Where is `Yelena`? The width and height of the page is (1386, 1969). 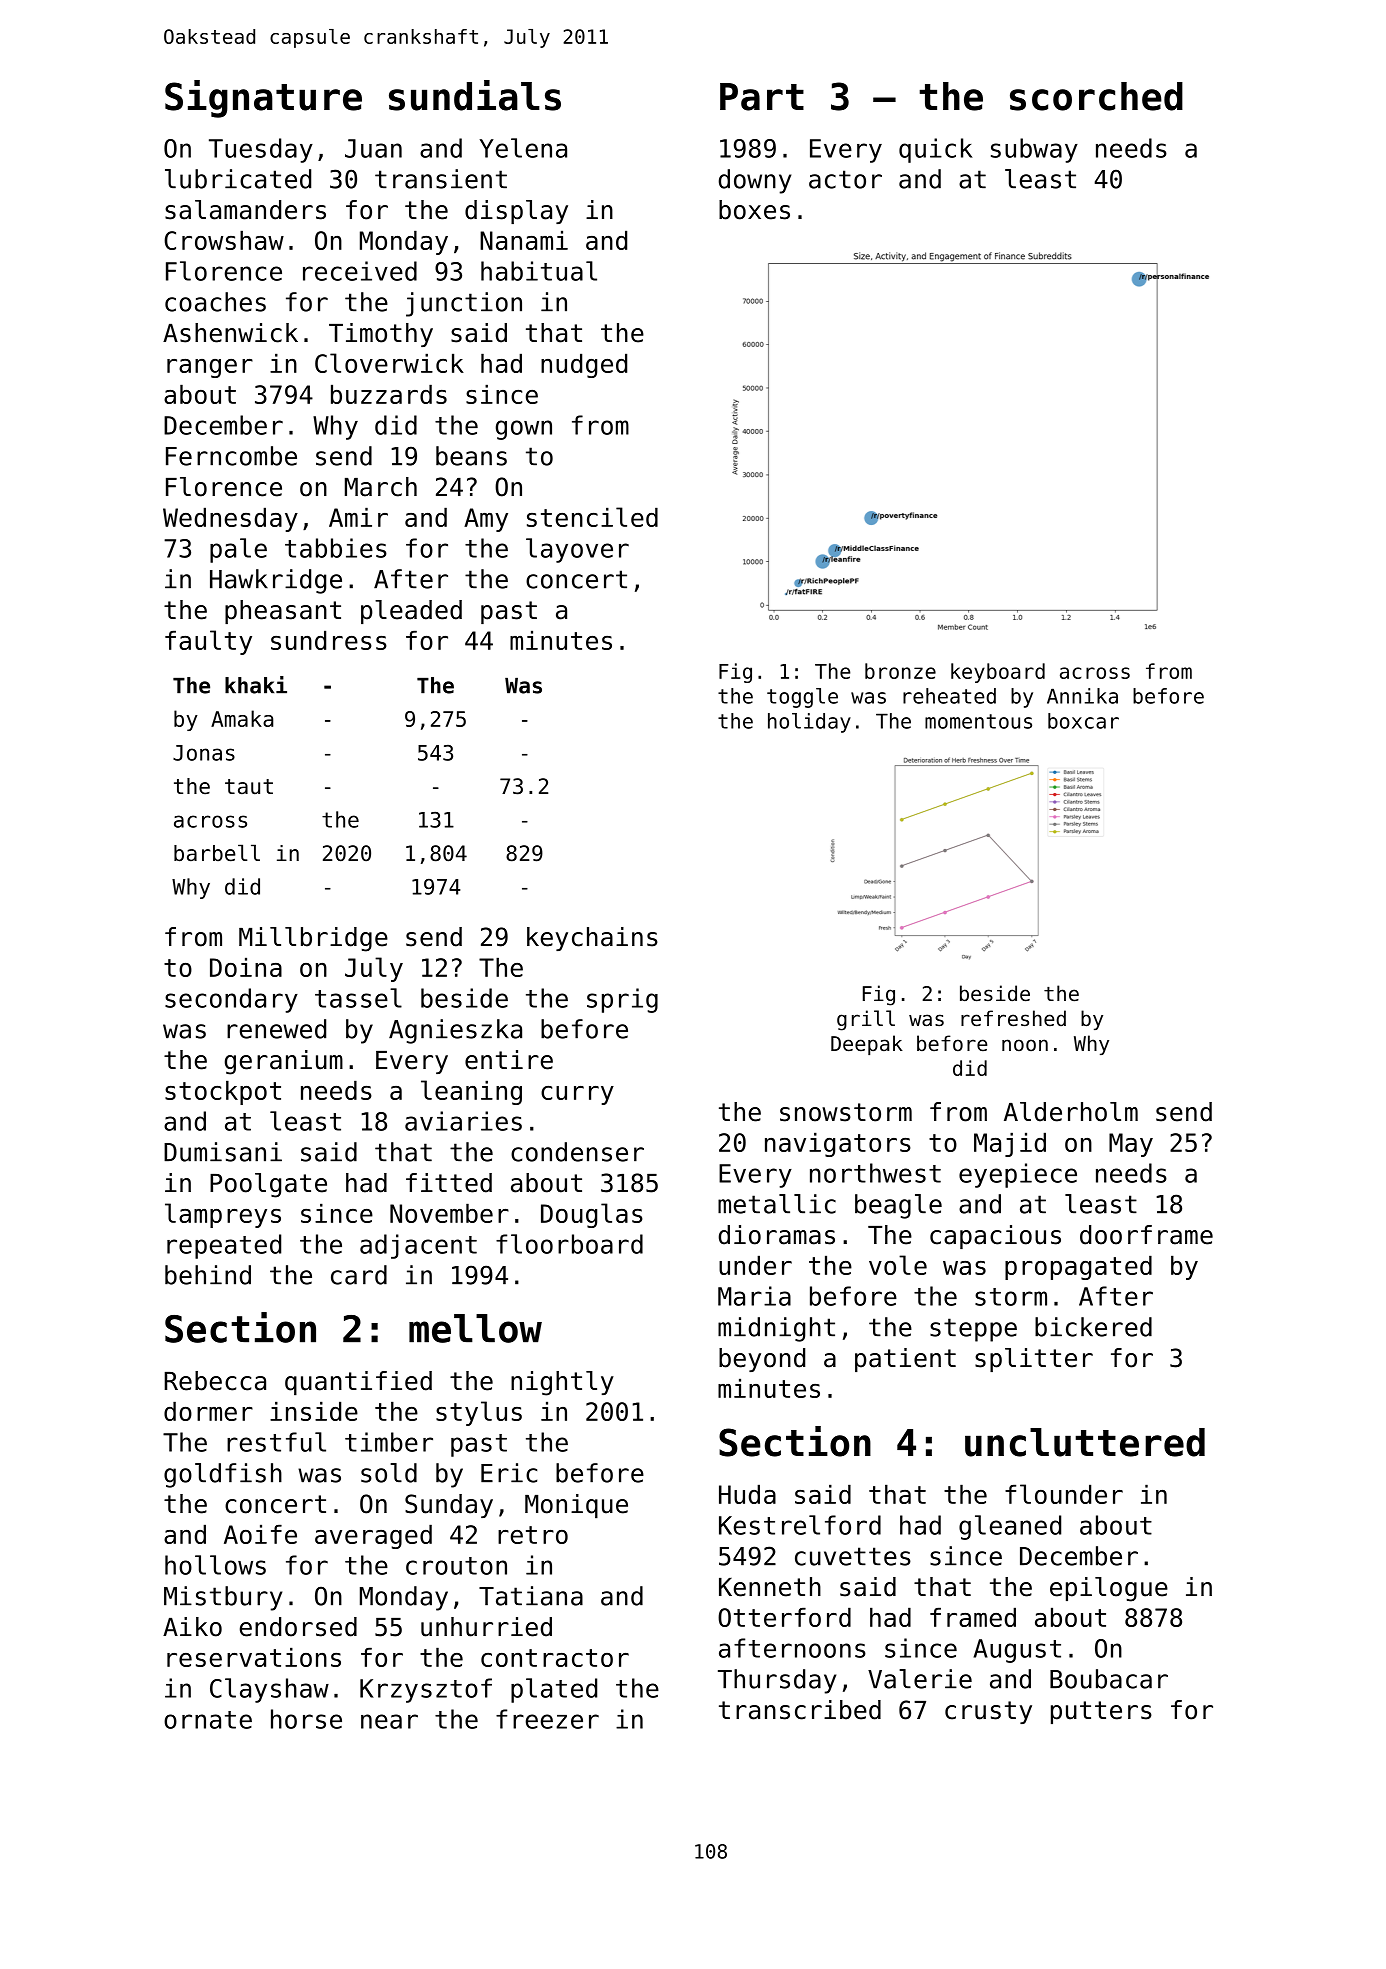
Yelena is located at coordinates (523, 148).
